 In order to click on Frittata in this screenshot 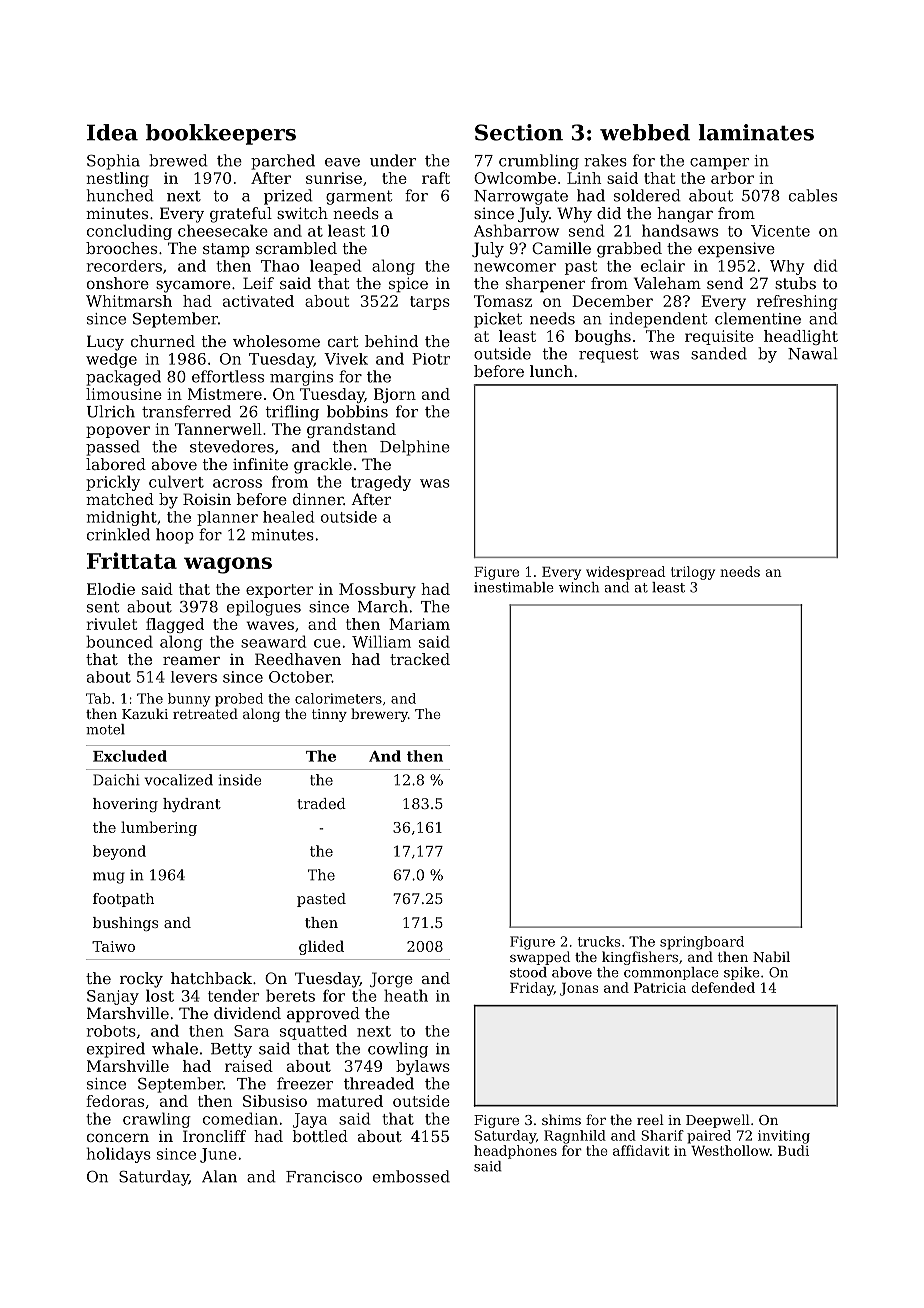, I will do `click(132, 560)`.
